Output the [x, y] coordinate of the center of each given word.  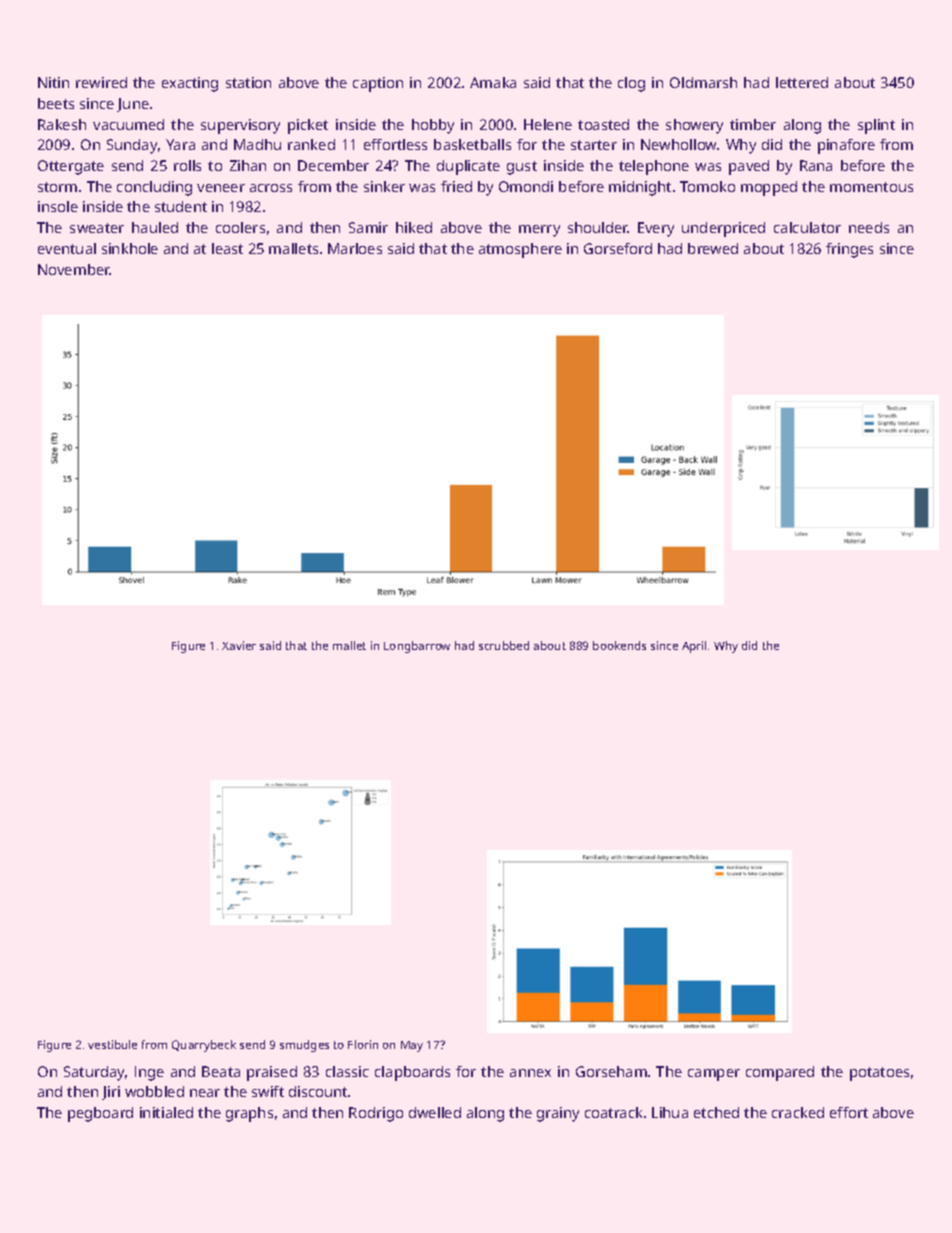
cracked [798, 1112]
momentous [871, 187]
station [248, 82]
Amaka [493, 82]
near [205, 1093]
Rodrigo [376, 1114]
